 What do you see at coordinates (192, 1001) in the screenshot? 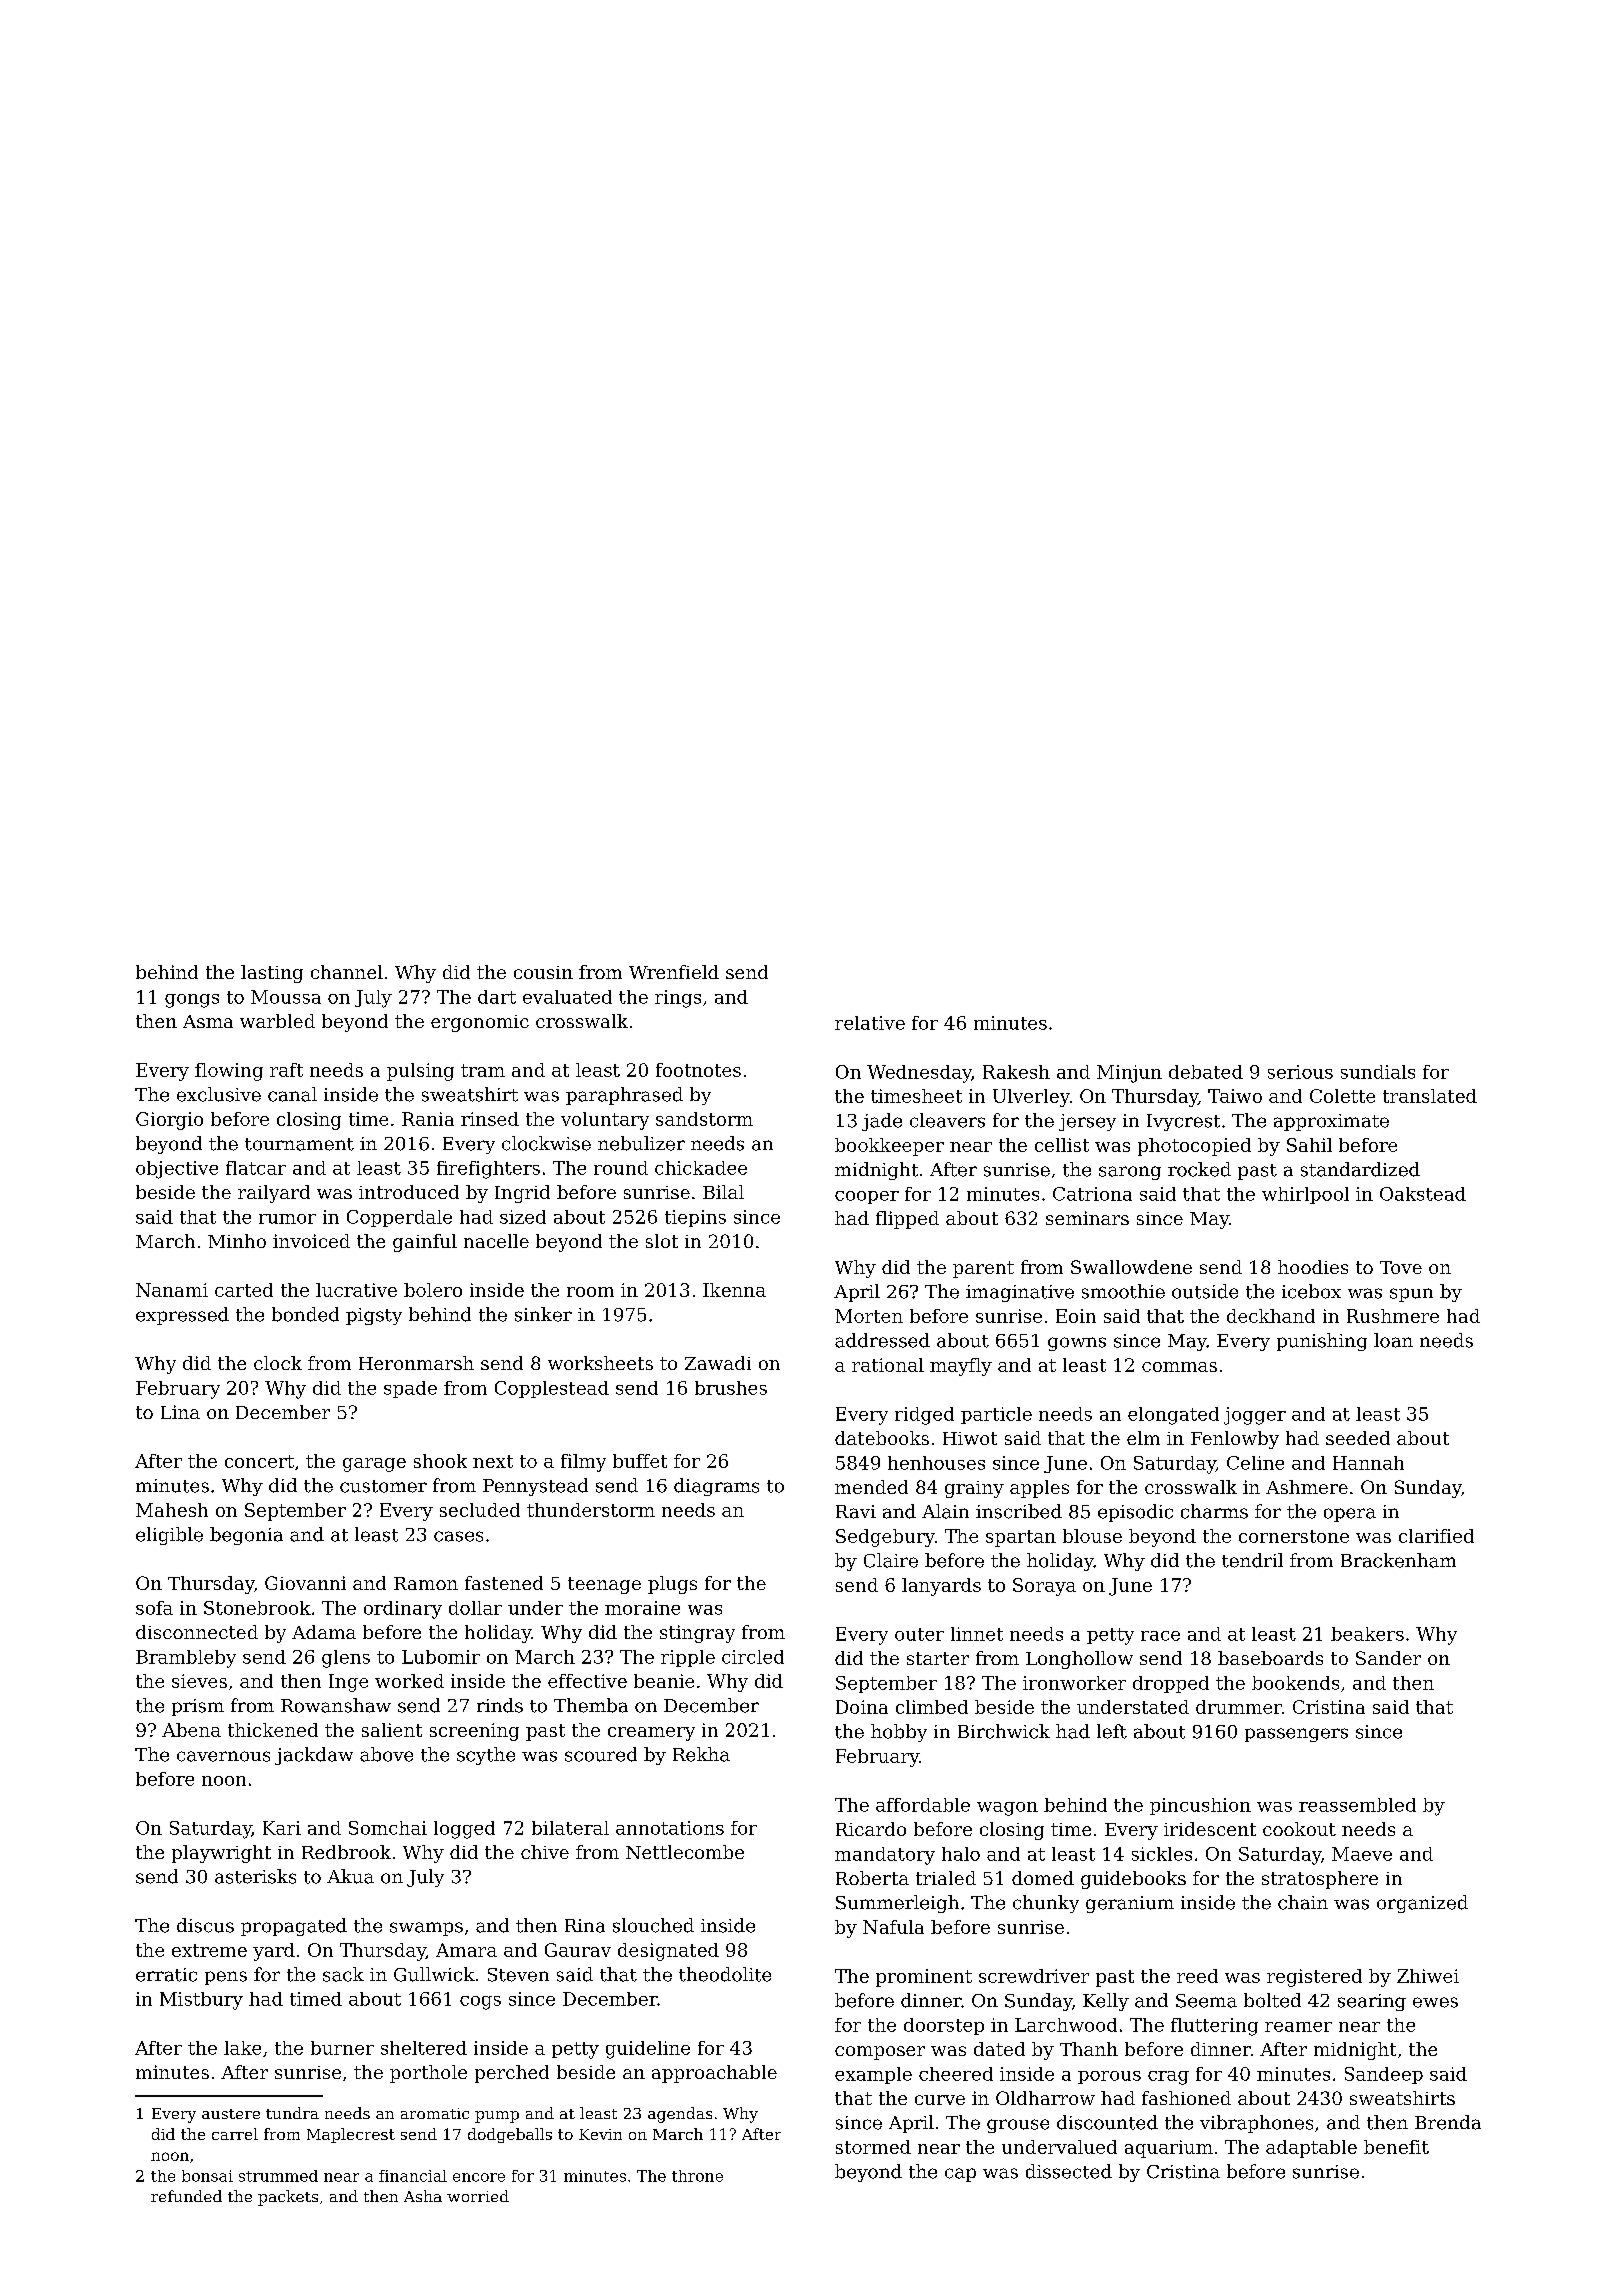
I see `gongs` at bounding box center [192, 1001].
